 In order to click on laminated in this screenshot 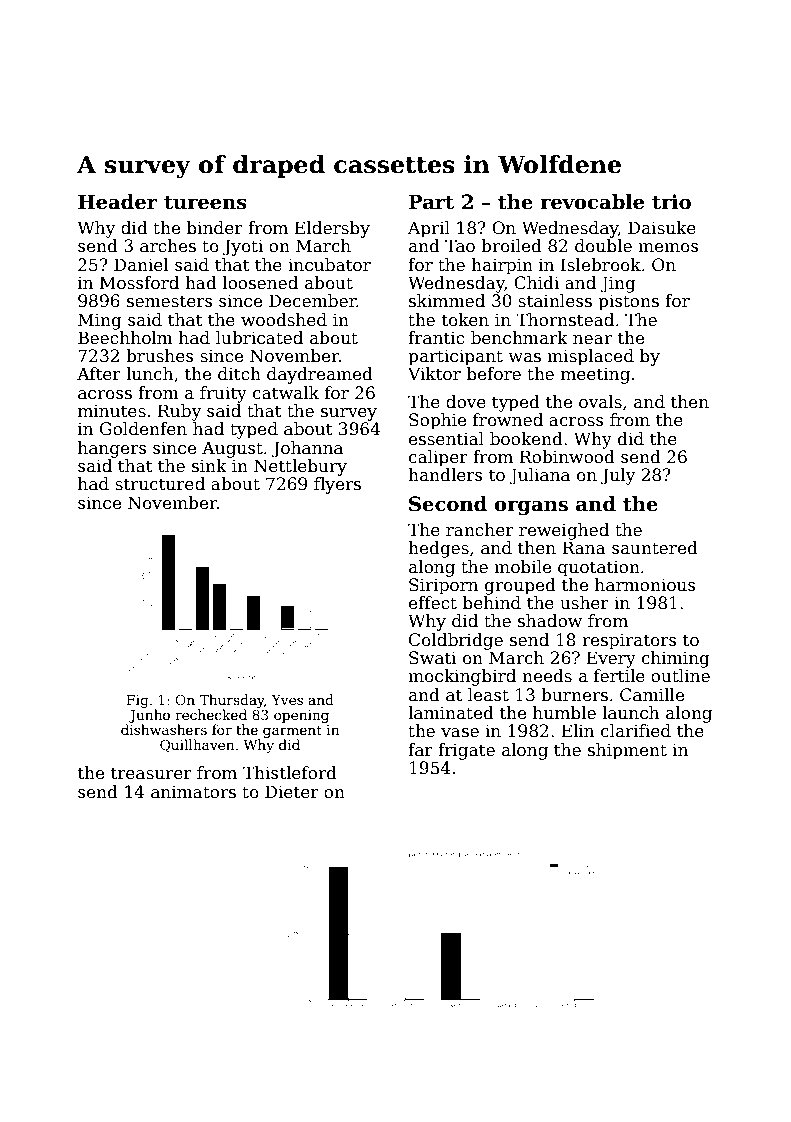, I will do `click(451, 713)`.
